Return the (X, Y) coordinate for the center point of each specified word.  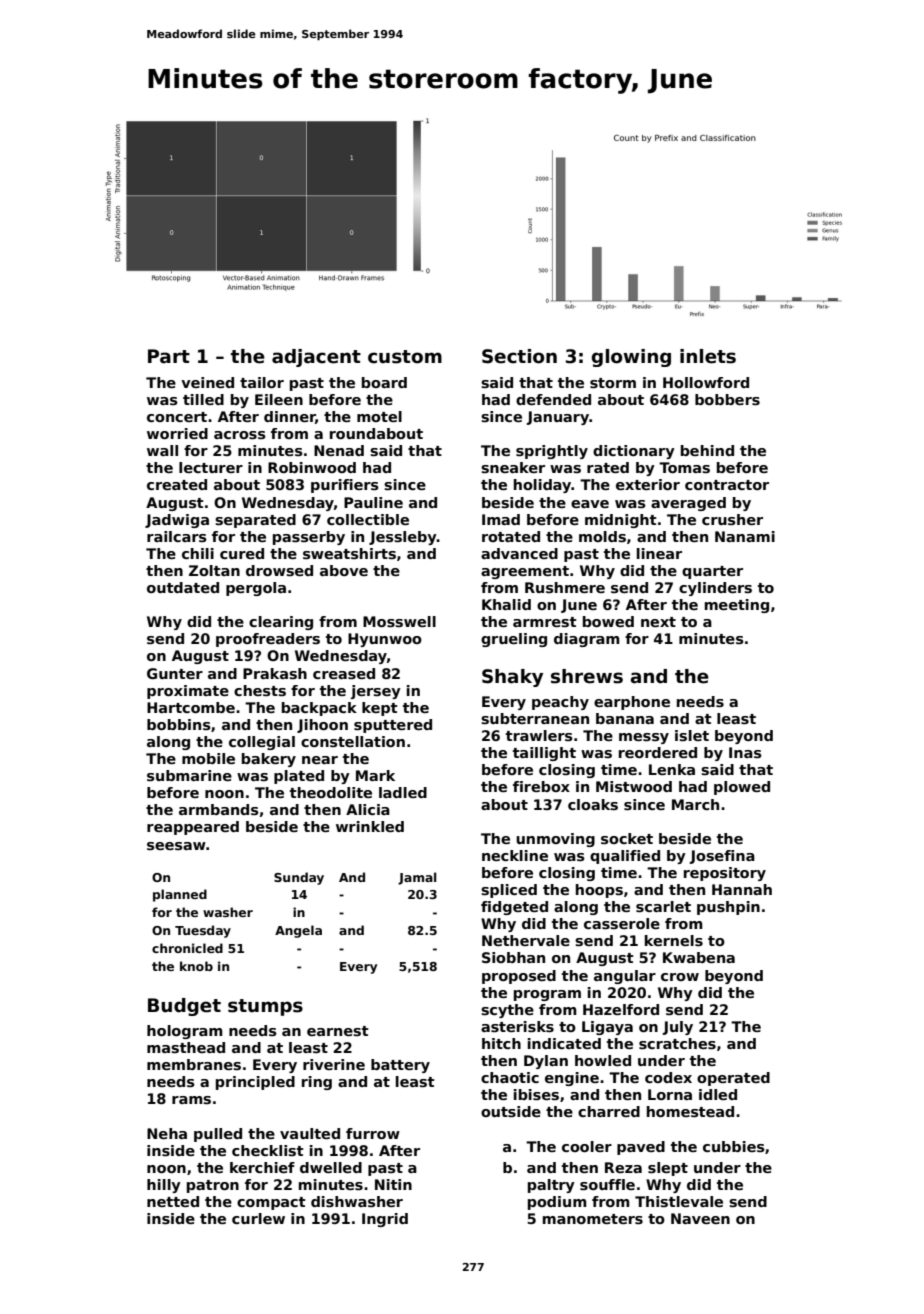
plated (299, 777)
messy (644, 738)
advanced (519, 553)
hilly (164, 1186)
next (658, 622)
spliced (509, 891)
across (240, 435)
